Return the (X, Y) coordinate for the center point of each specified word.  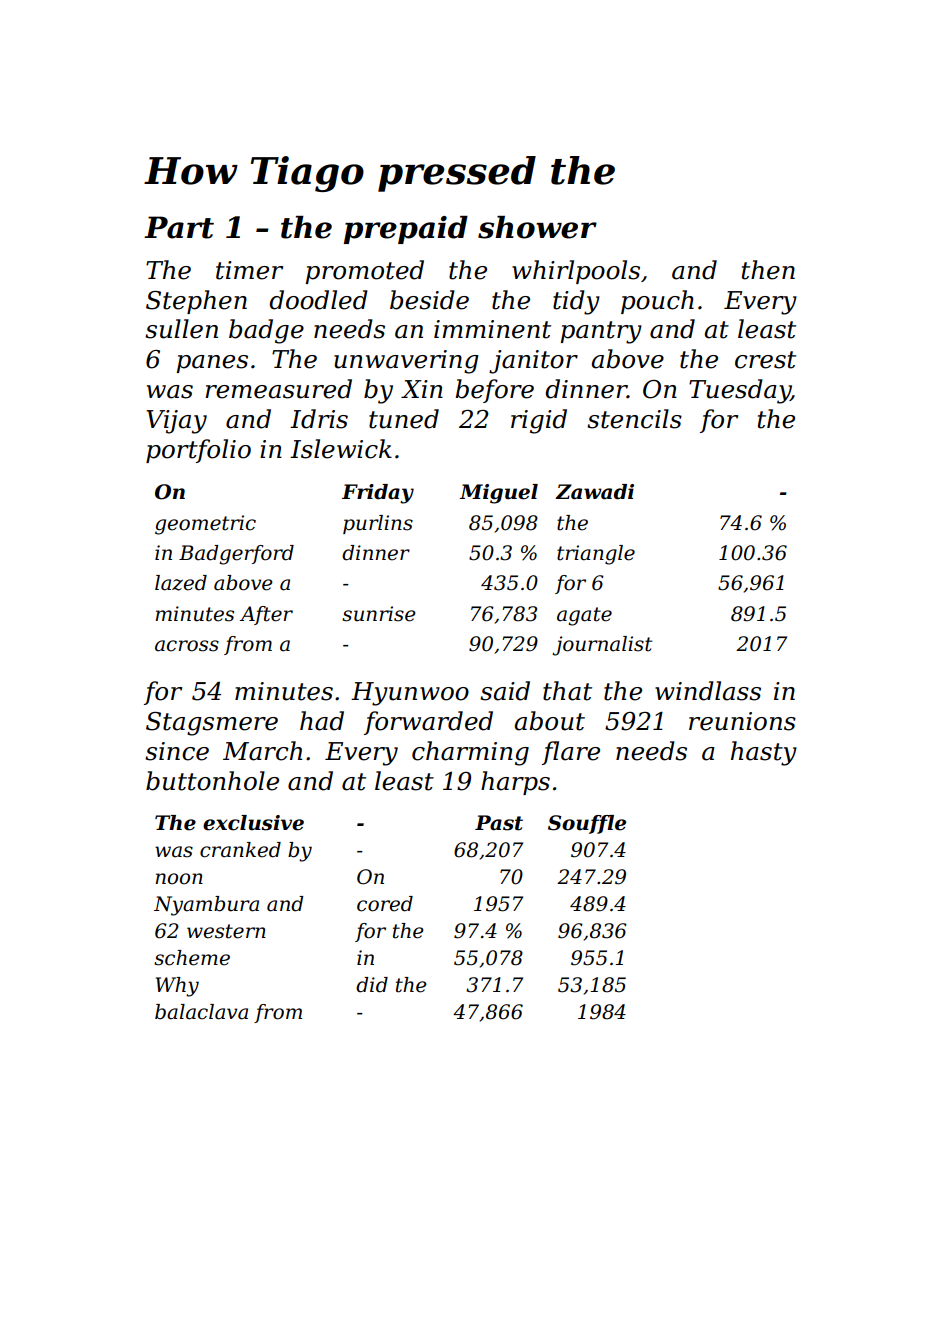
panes (212, 364)
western (226, 931)
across (187, 646)
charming (470, 753)
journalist (602, 646)
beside (429, 300)
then (768, 270)
